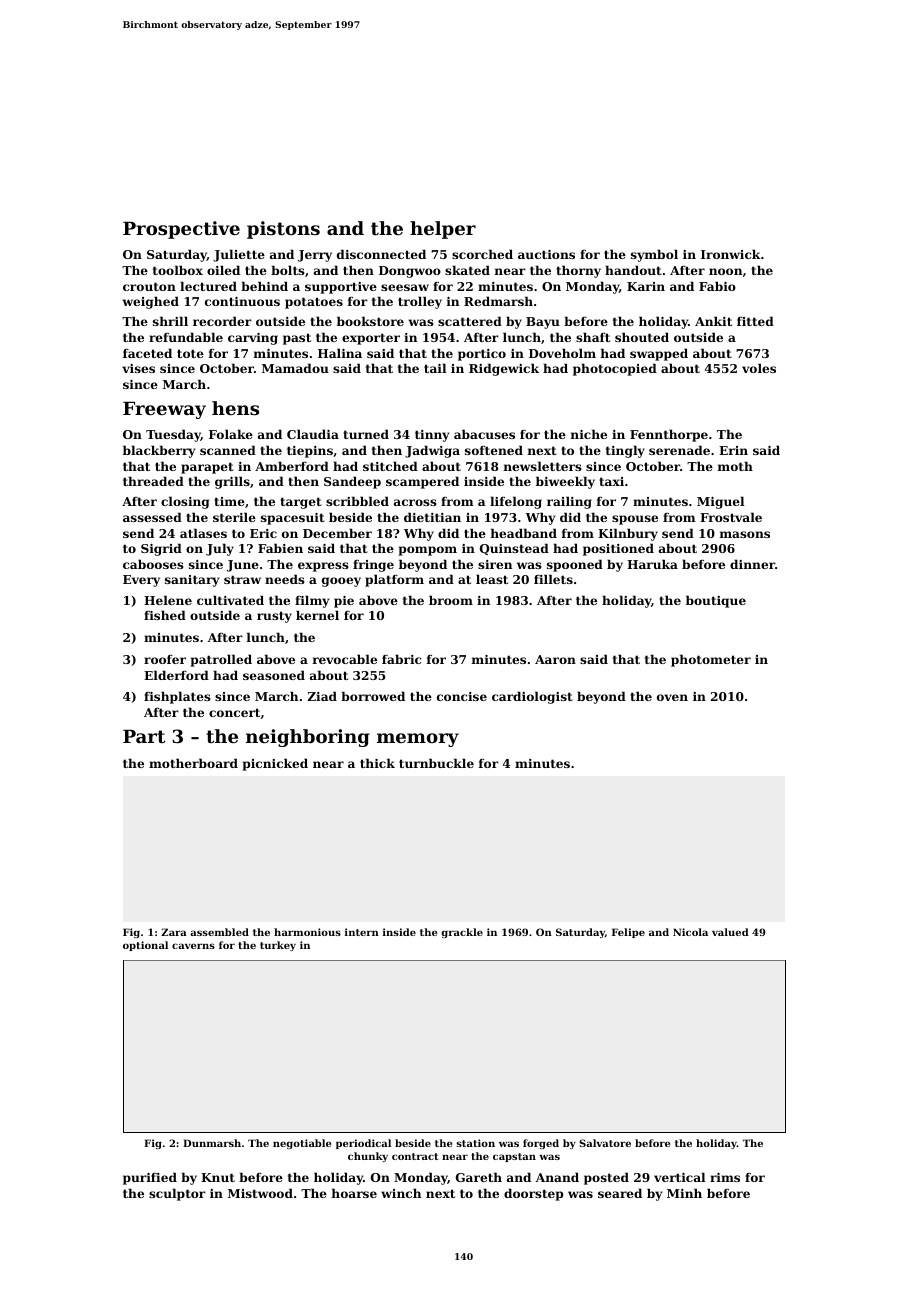  I want to click on taxi, so click(611, 481).
